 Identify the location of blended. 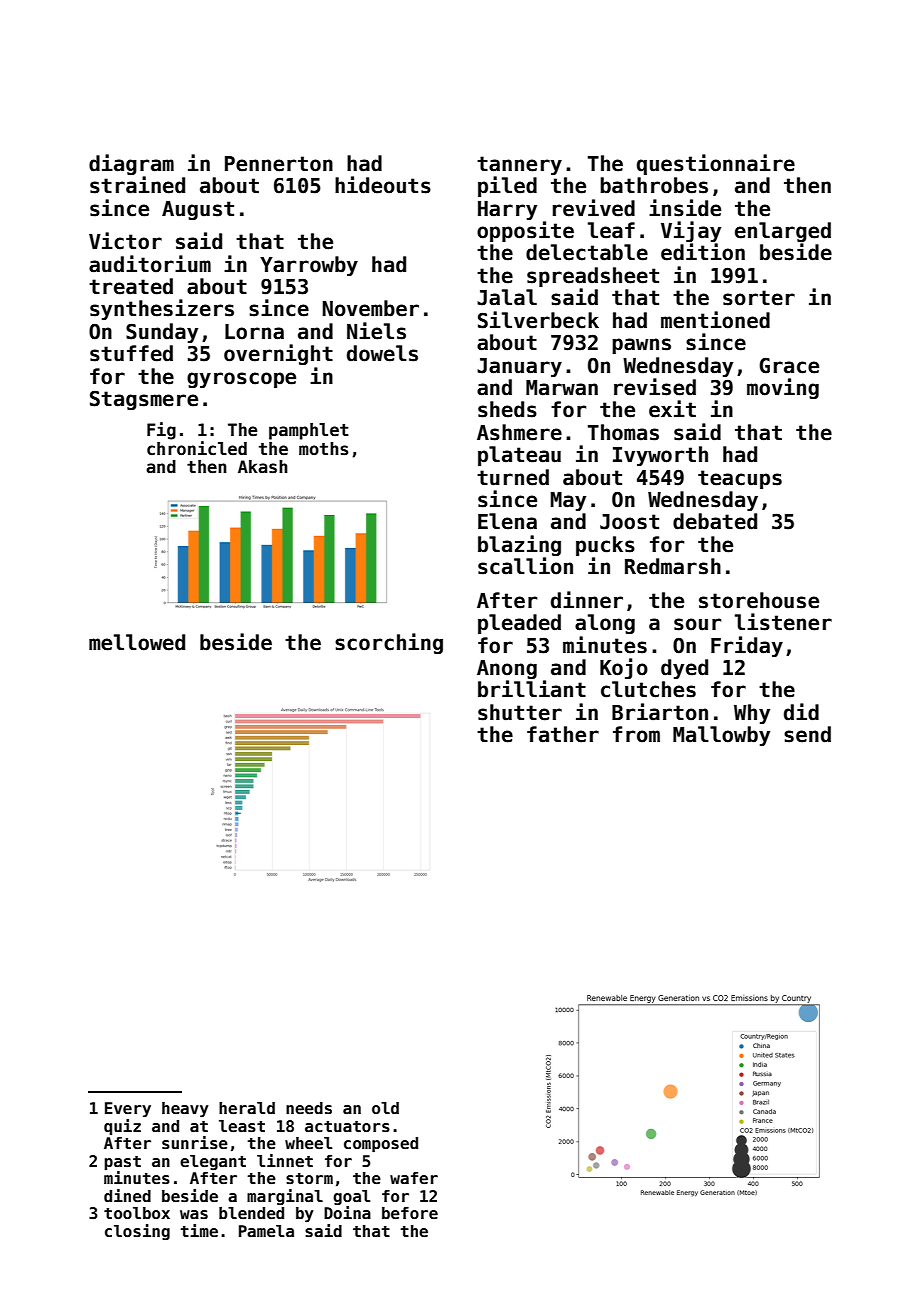
(251, 1213).
